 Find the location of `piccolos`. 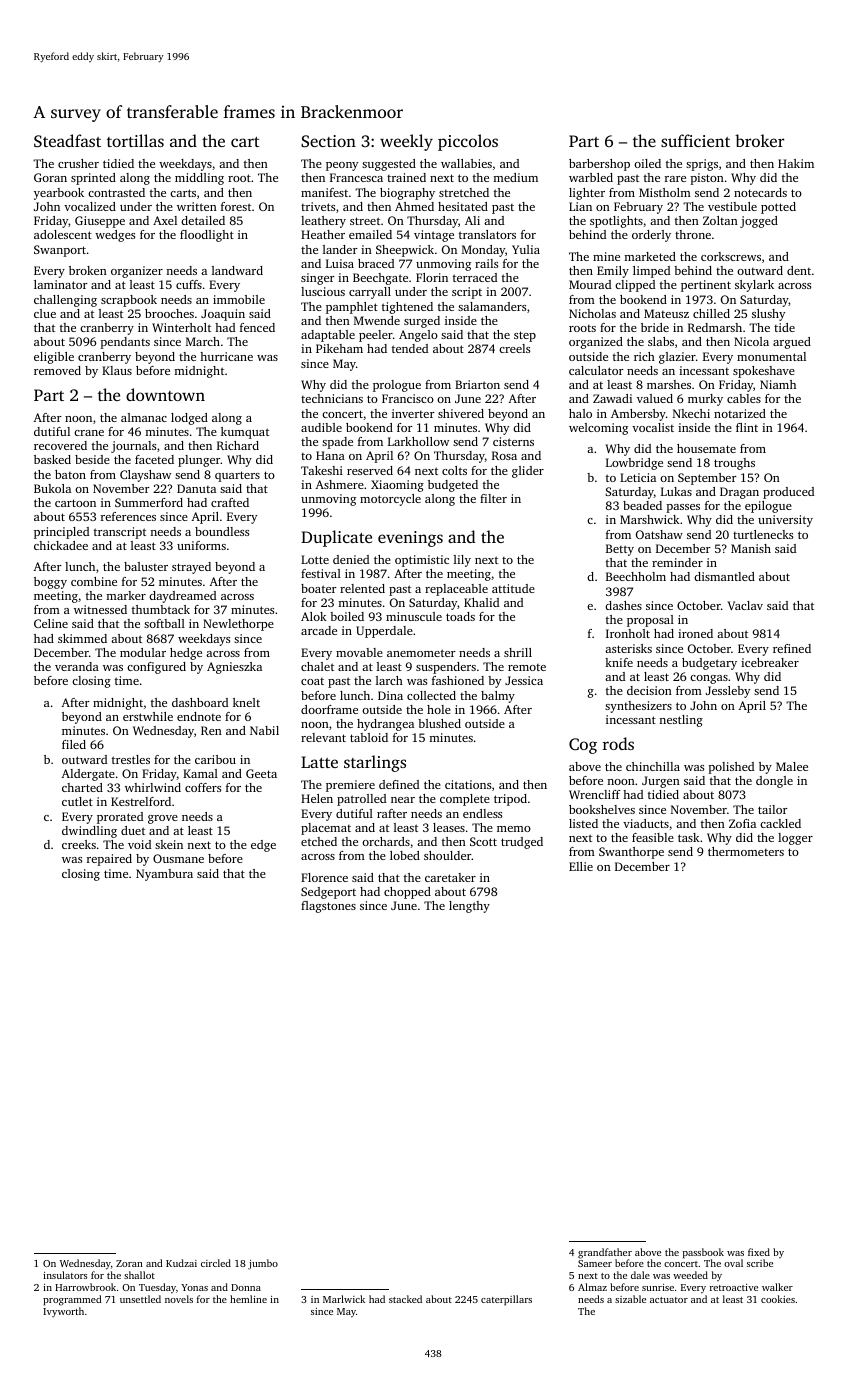

piccolos is located at coordinates (468, 142).
